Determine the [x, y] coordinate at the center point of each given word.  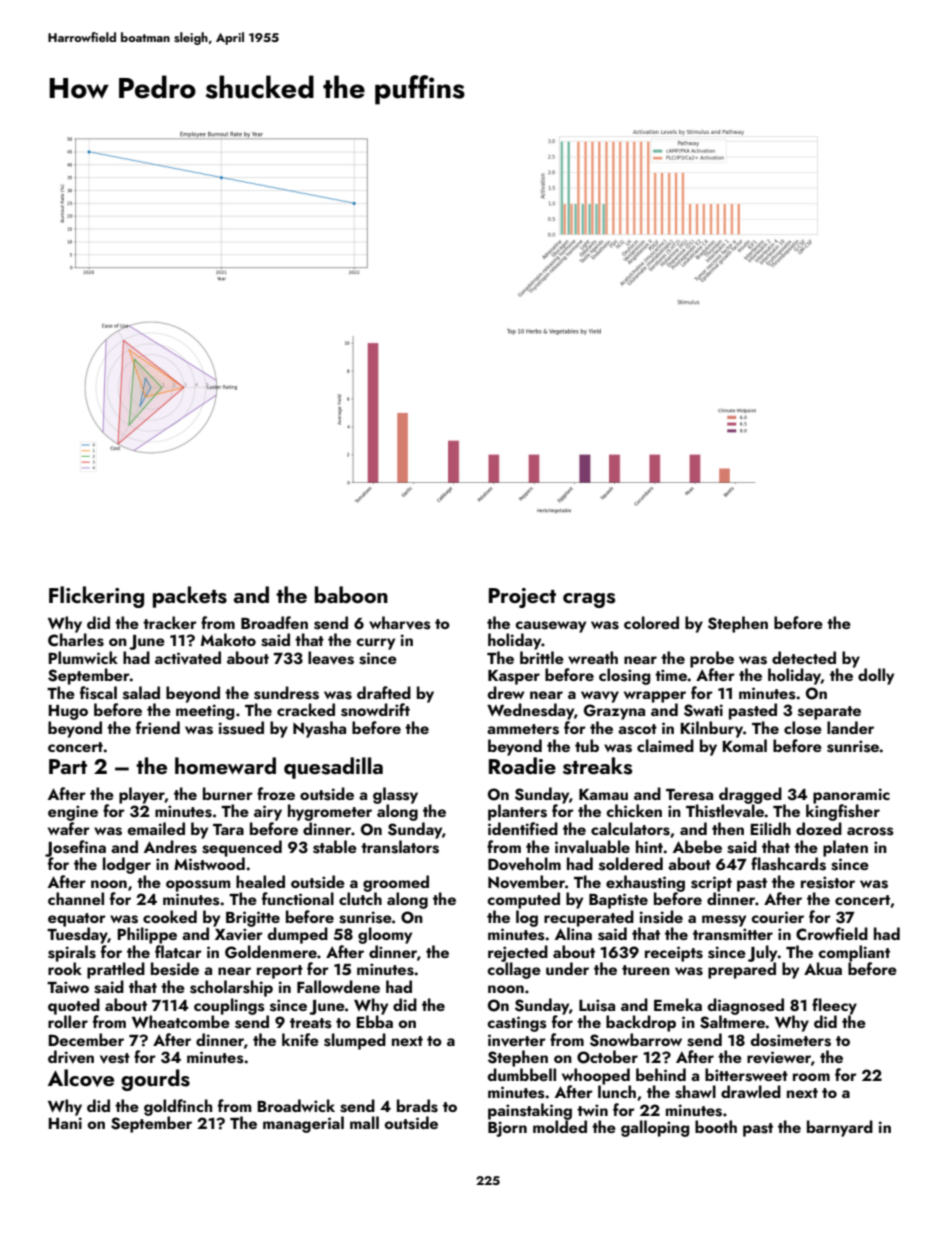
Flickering [96, 597]
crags [589, 600]
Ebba [374, 1021]
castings [517, 1024]
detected [804, 657]
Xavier [239, 934]
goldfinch [178, 1107]
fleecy [834, 1006]
